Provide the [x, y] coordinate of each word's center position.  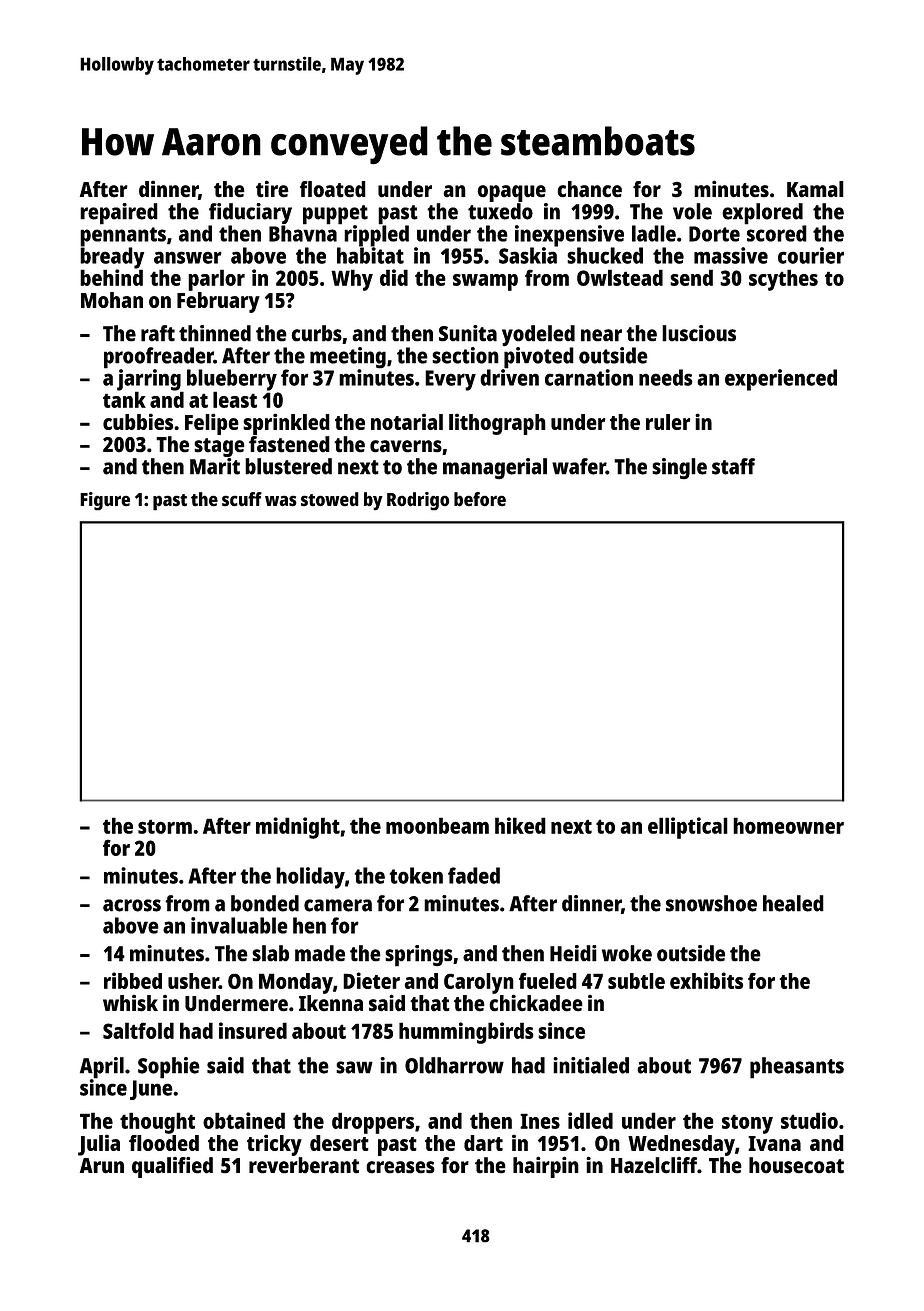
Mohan [112, 300]
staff [733, 466]
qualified [172, 1167]
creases [400, 1167]
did [394, 277]
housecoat [796, 1165]
